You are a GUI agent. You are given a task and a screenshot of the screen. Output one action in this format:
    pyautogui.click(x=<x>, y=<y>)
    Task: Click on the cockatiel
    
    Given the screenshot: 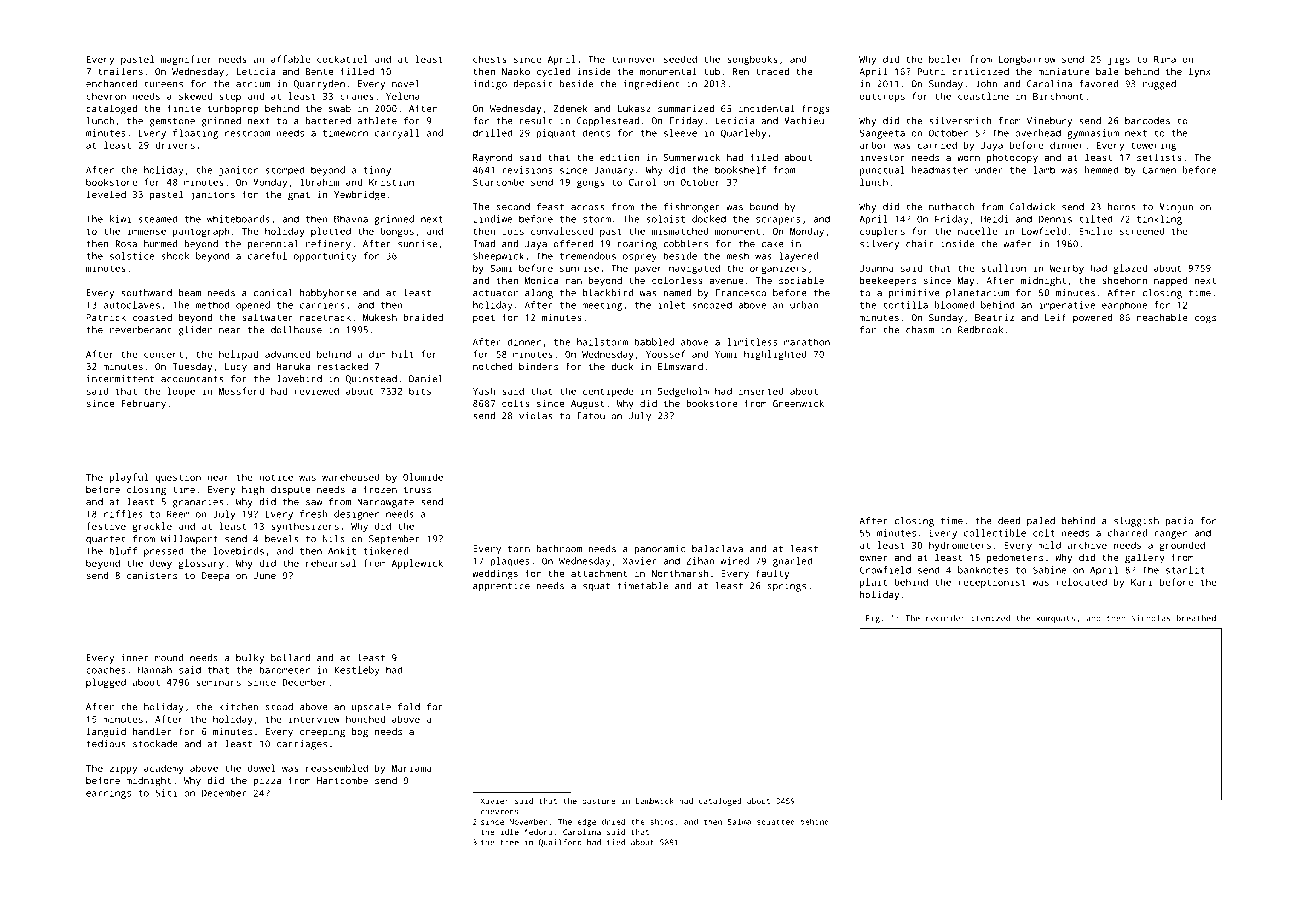 What is the action you would take?
    pyautogui.click(x=342, y=59)
